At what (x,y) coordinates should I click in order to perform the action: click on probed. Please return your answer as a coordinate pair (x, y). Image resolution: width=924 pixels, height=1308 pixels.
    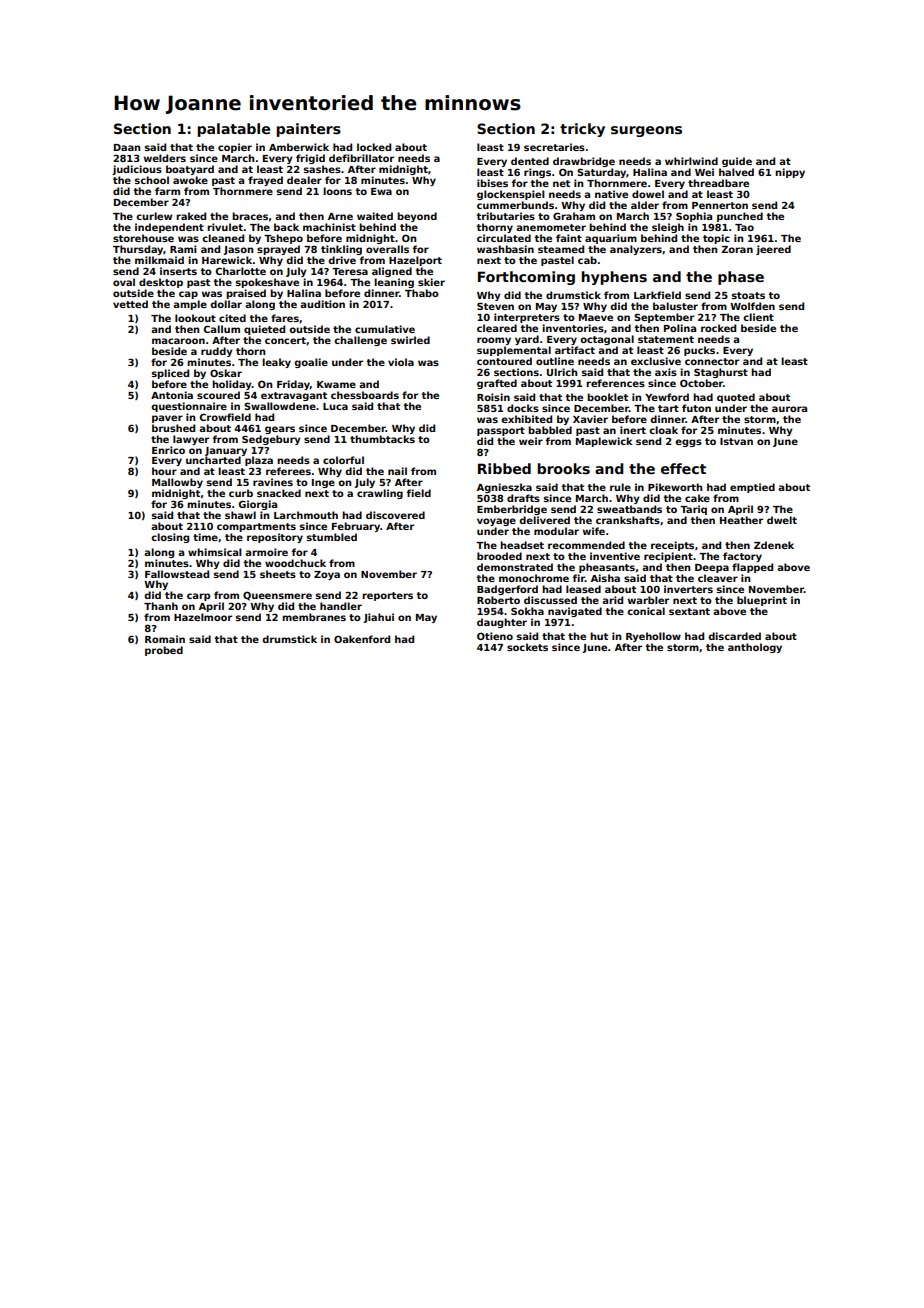
    Looking at the image, I should click on (164, 651).
